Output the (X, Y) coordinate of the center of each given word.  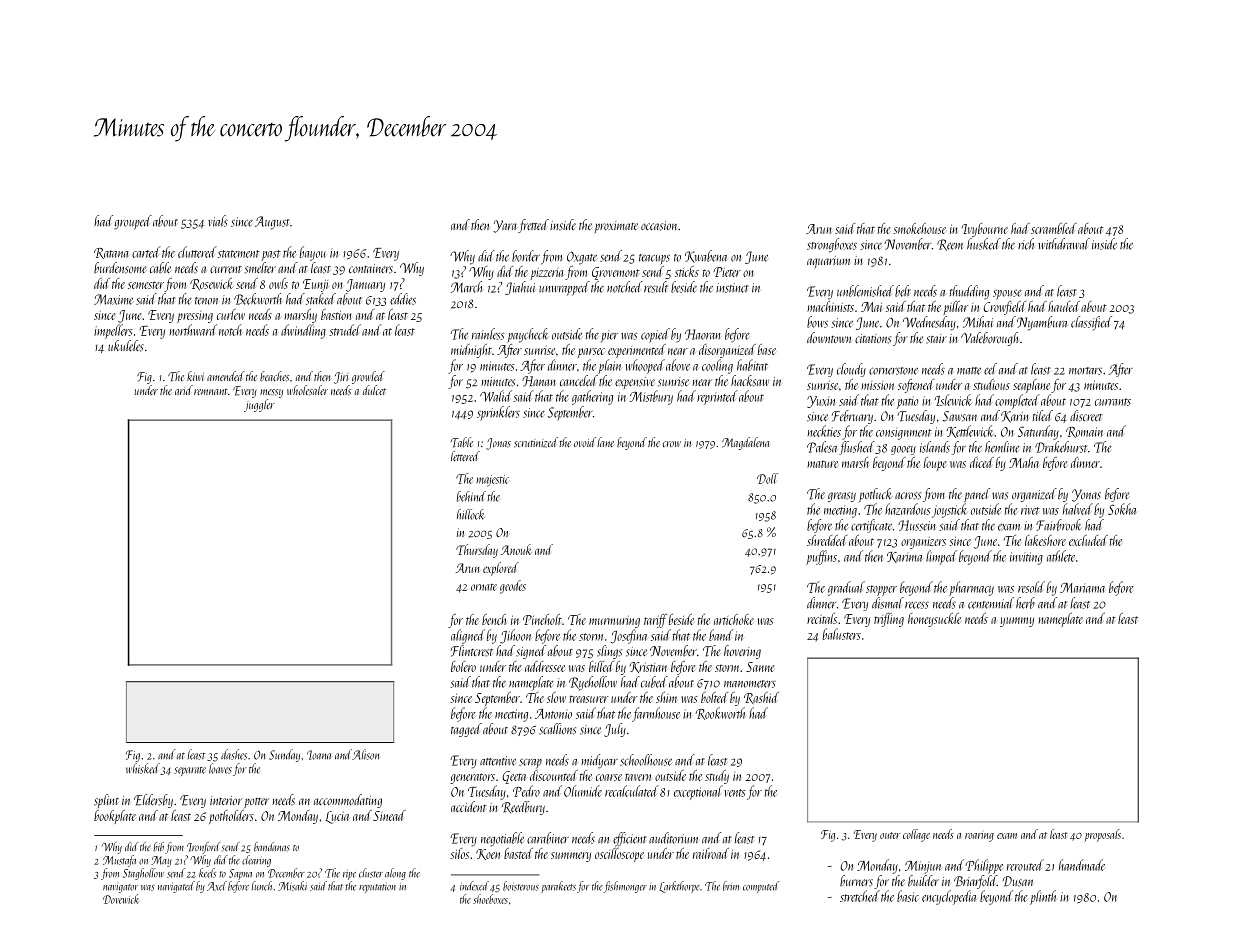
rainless (488, 334)
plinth (1043, 897)
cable (160, 267)
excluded (1088, 540)
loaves (220, 768)
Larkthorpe (679, 887)
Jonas (498, 444)
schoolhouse (646, 760)
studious (991, 384)
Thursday (477, 551)
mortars (1085, 371)
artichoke (734, 619)
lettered (465, 456)
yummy (1017, 622)
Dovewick (121, 899)
